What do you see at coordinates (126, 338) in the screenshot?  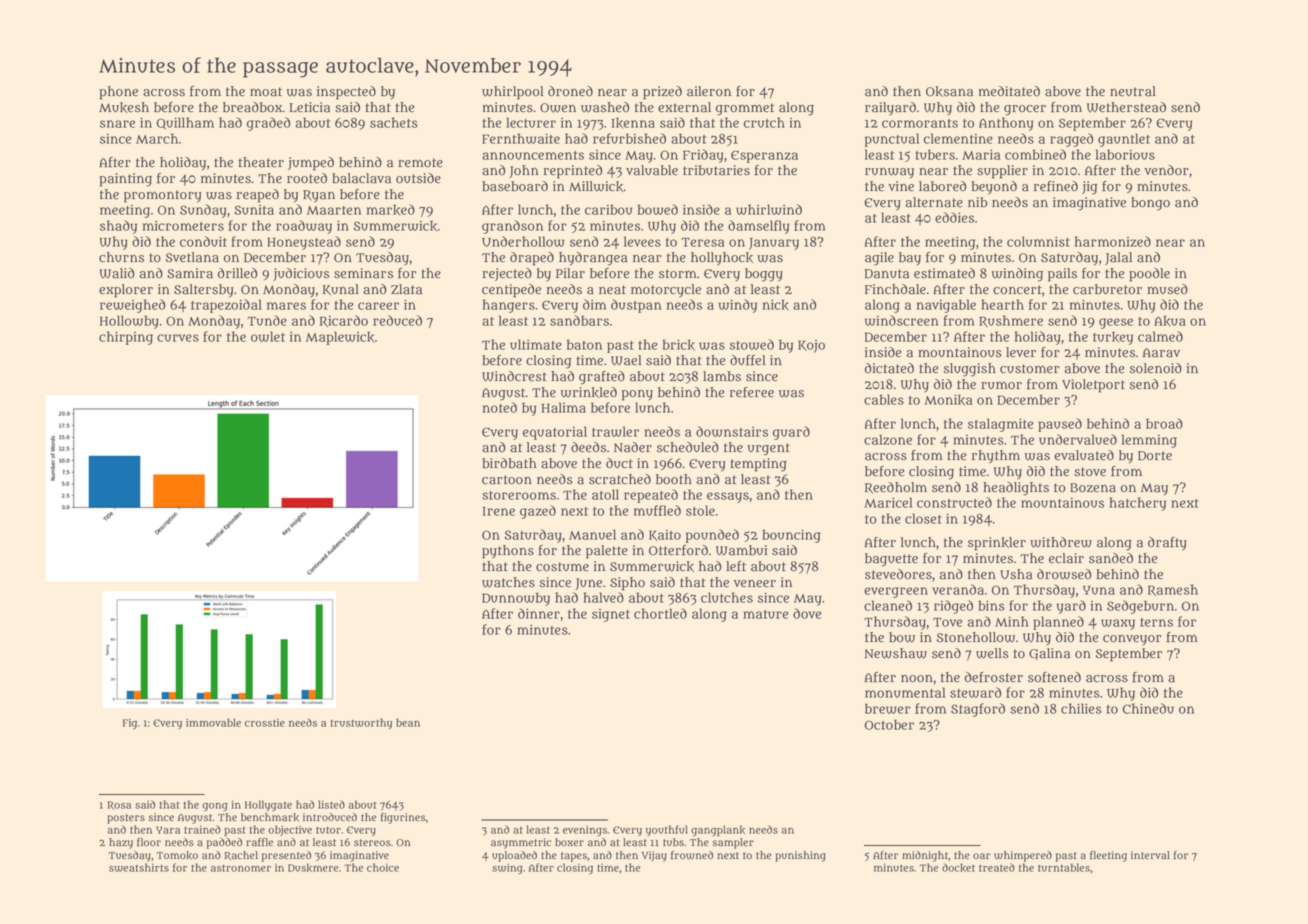 I see `chirping` at bounding box center [126, 338].
